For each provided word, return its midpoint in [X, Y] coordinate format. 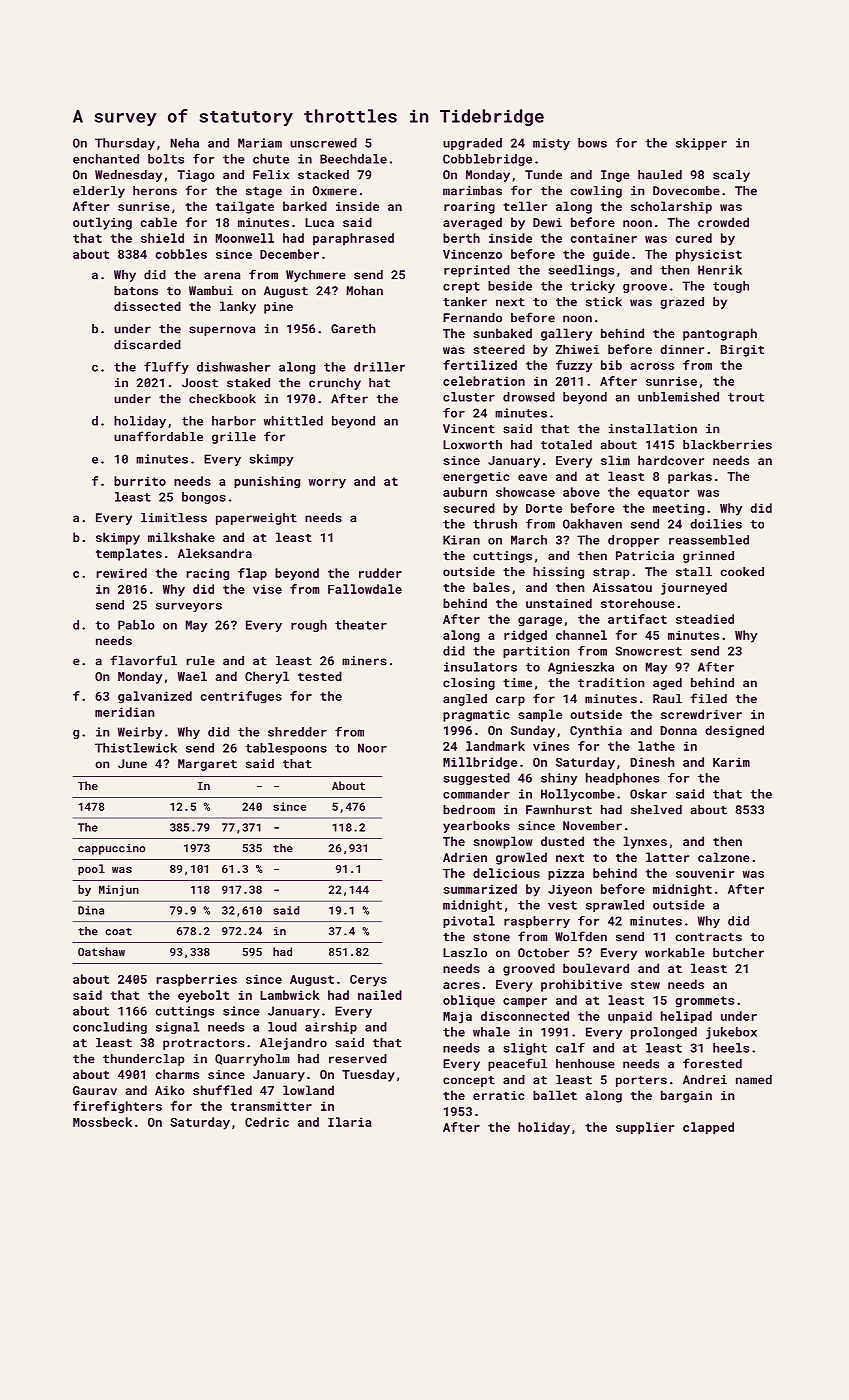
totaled [566, 445]
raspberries [197, 980]
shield [162, 238]
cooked [742, 572]
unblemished [678, 397]
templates [129, 554]
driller [379, 367]
